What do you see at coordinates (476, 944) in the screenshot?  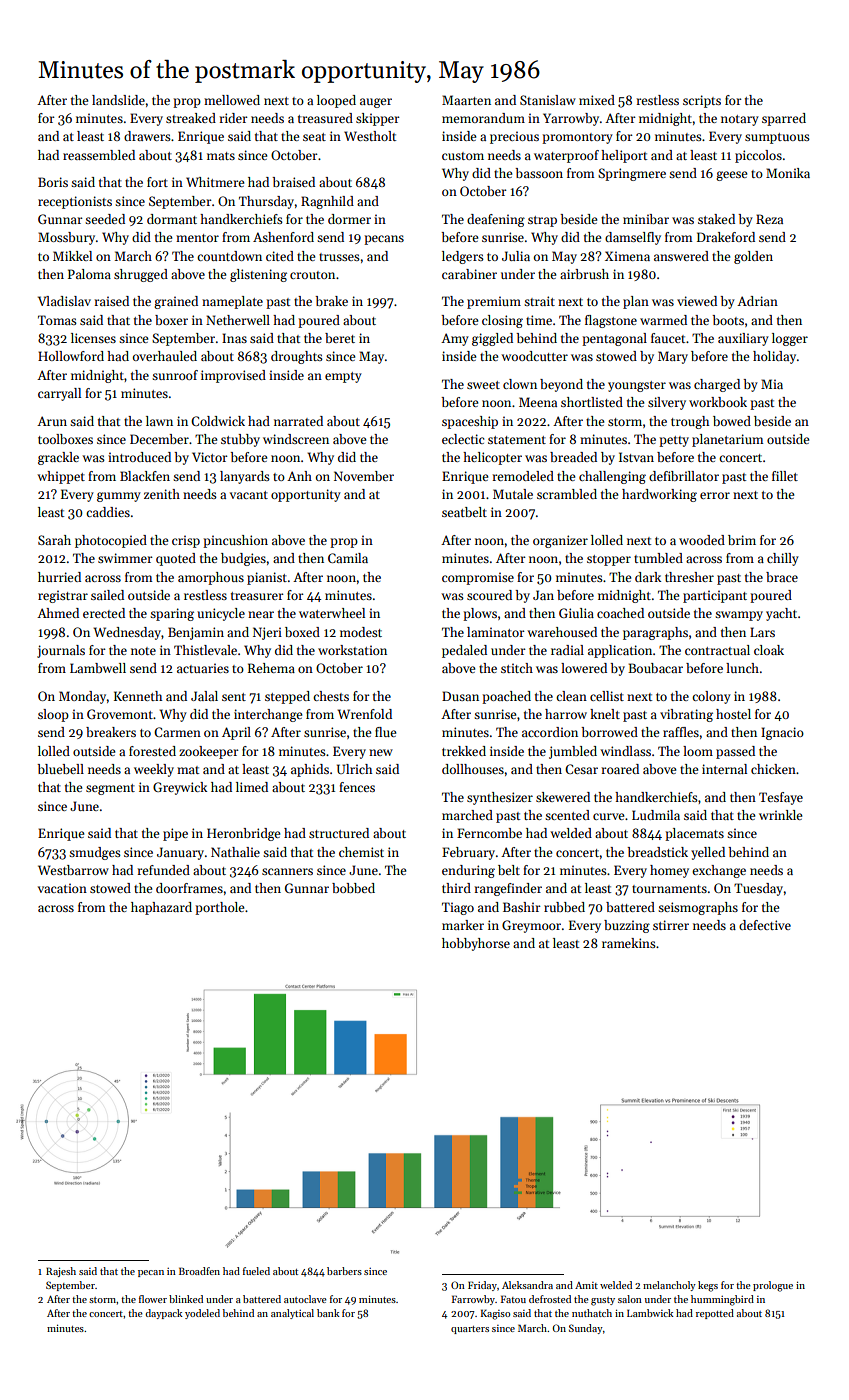 I see `hobbyhorse` at bounding box center [476, 944].
